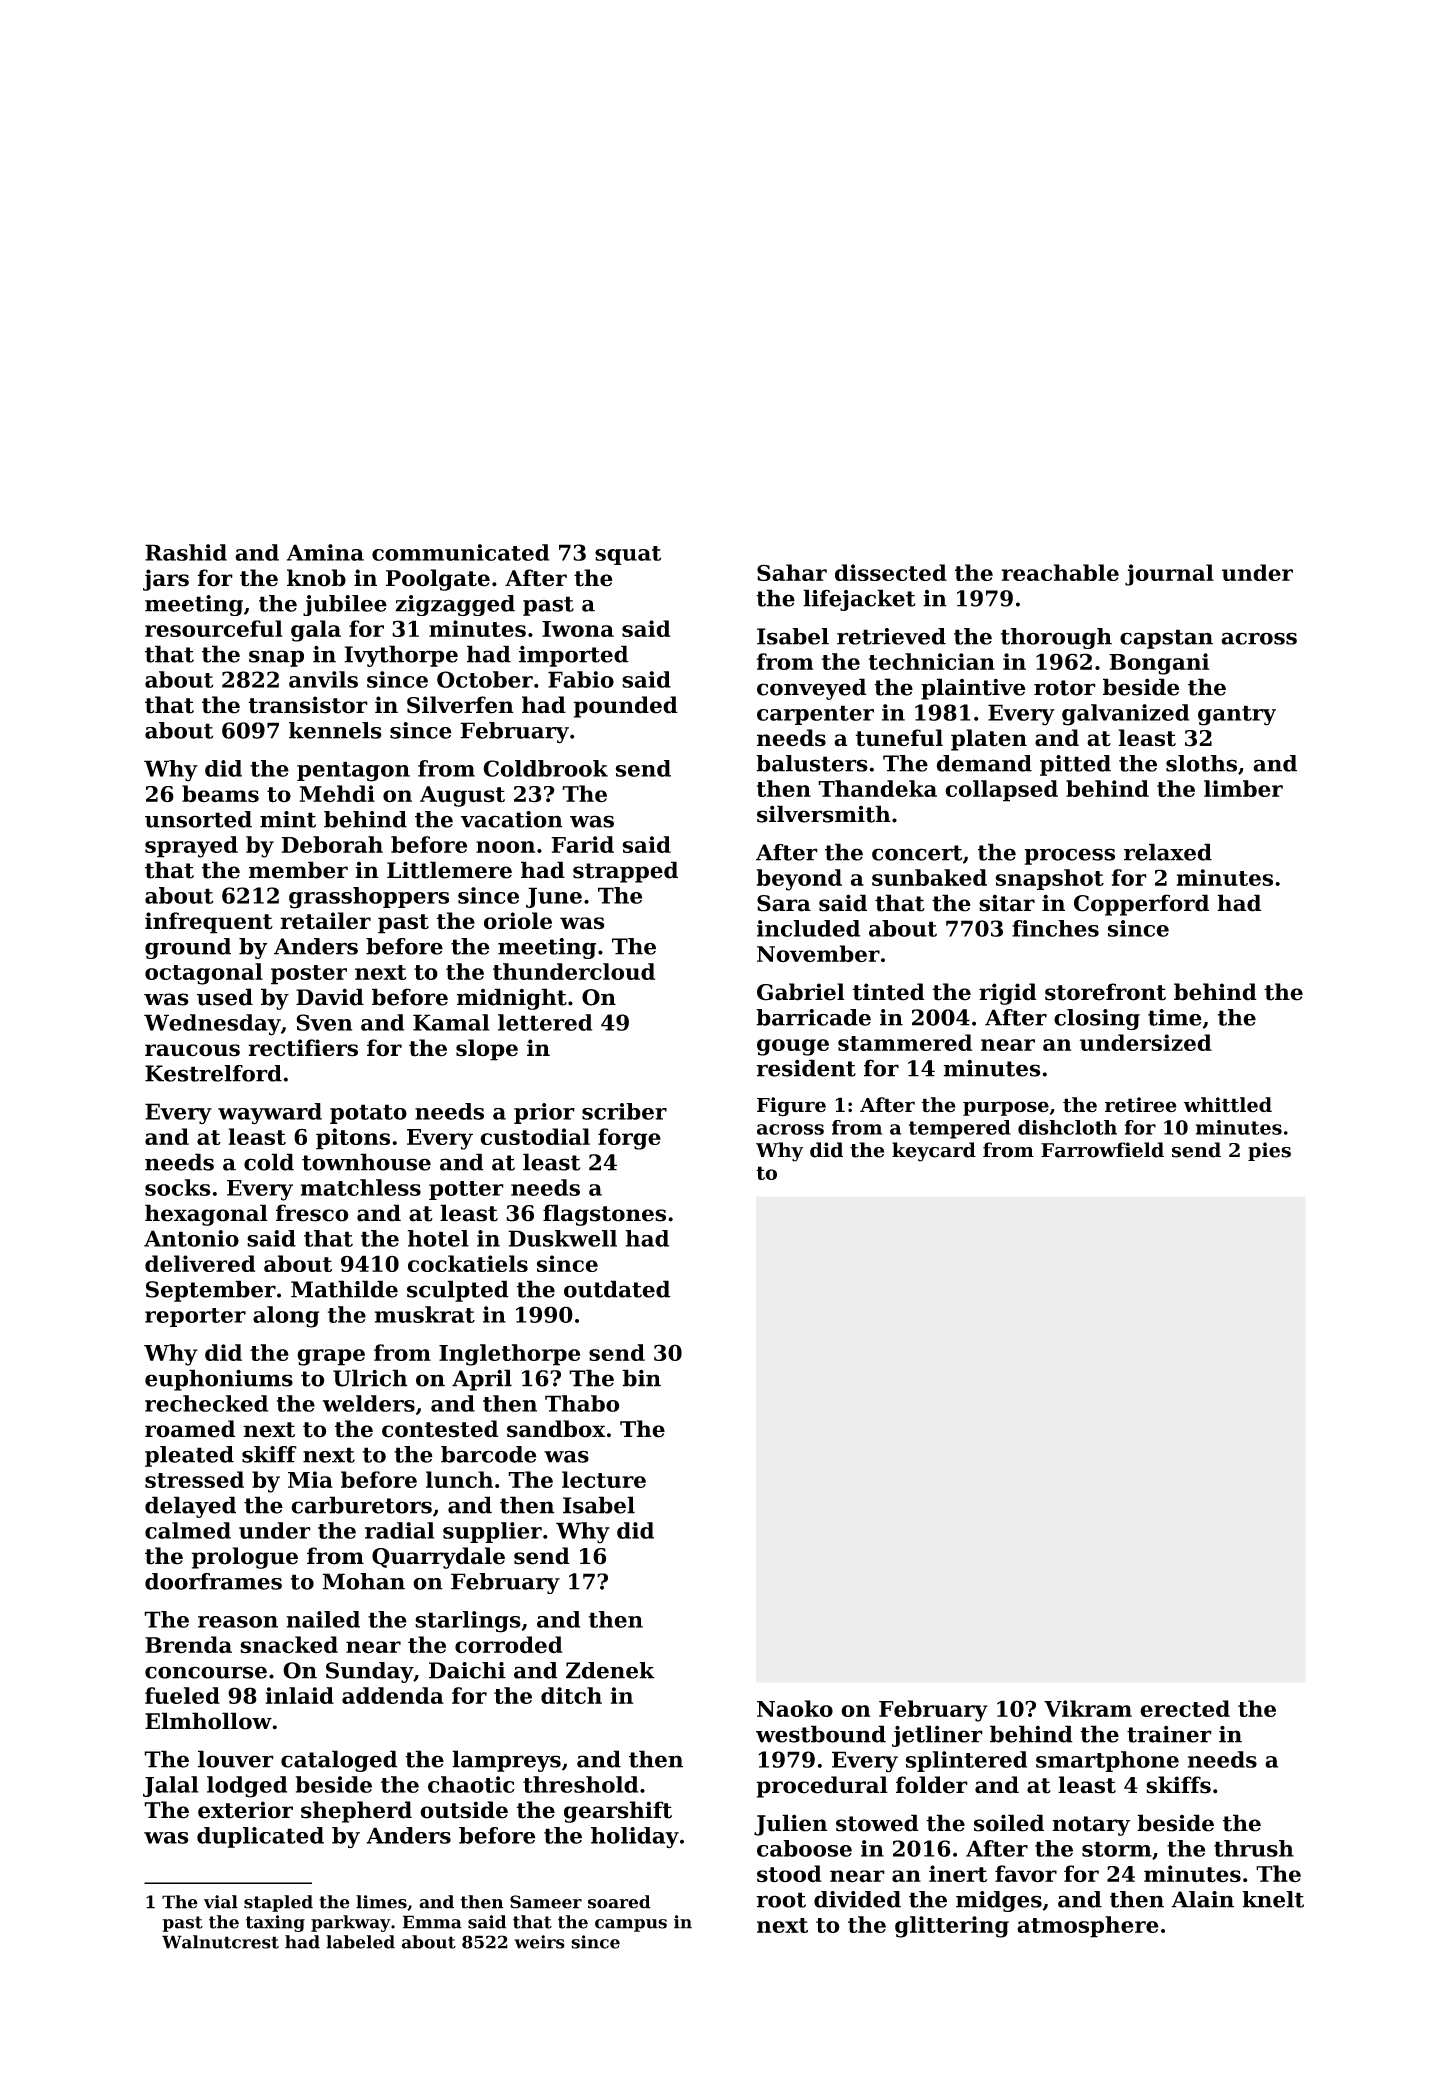  I want to click on Sunday, so click(369, 1672).
